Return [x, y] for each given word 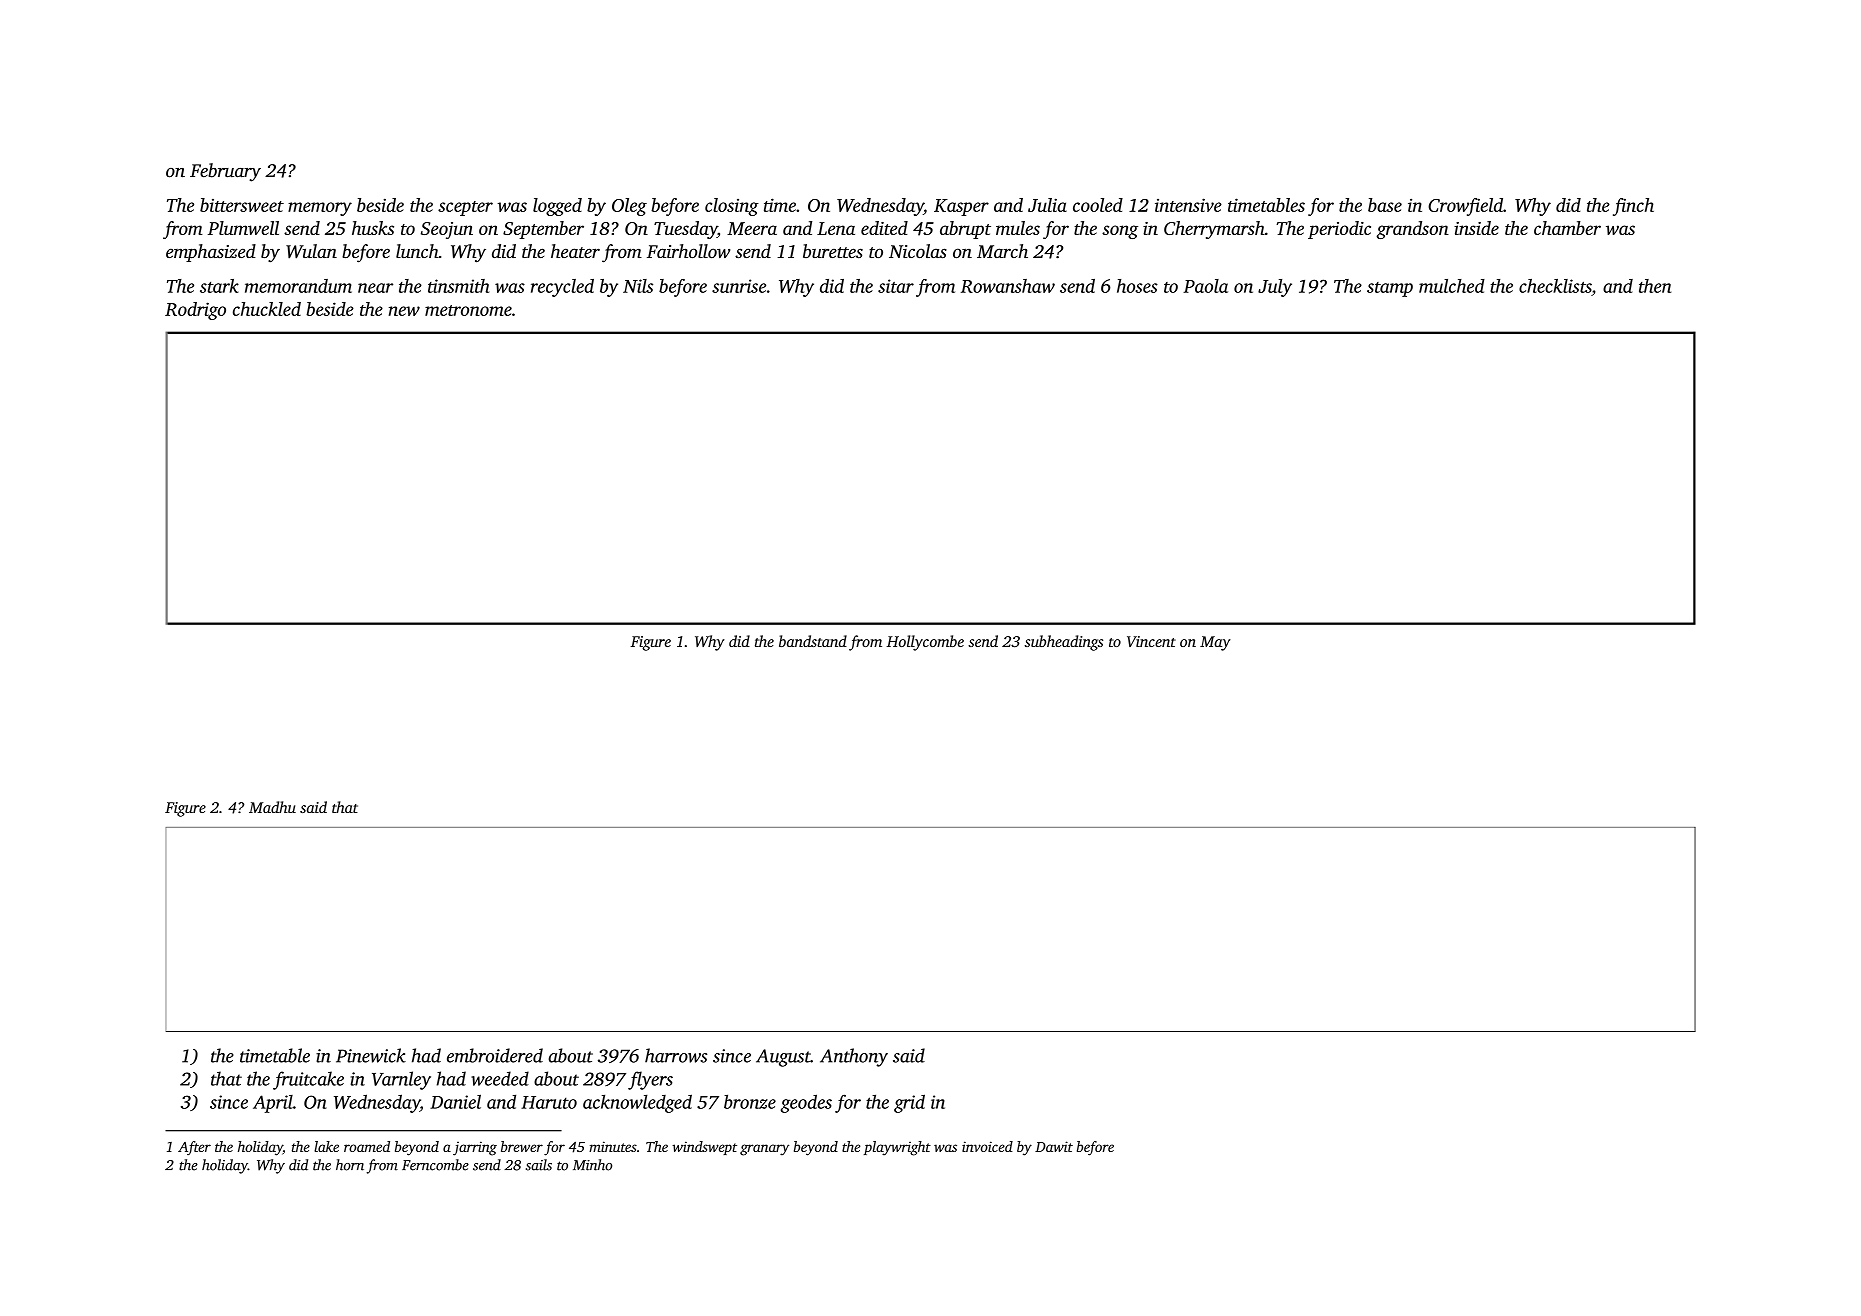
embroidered [495, 1055]
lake [326, 1146]
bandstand [813, 641]
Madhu [272, 807]
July [1275, 288]
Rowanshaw [1008, 286]
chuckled [267, 309]
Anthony [854, 1057]
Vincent [1151, 641]
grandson [1413, 230]
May [1215, 643]
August [783, 1058]
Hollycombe [925, 643]
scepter [465, 208]
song [1120, 232]
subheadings [1064, 643]
